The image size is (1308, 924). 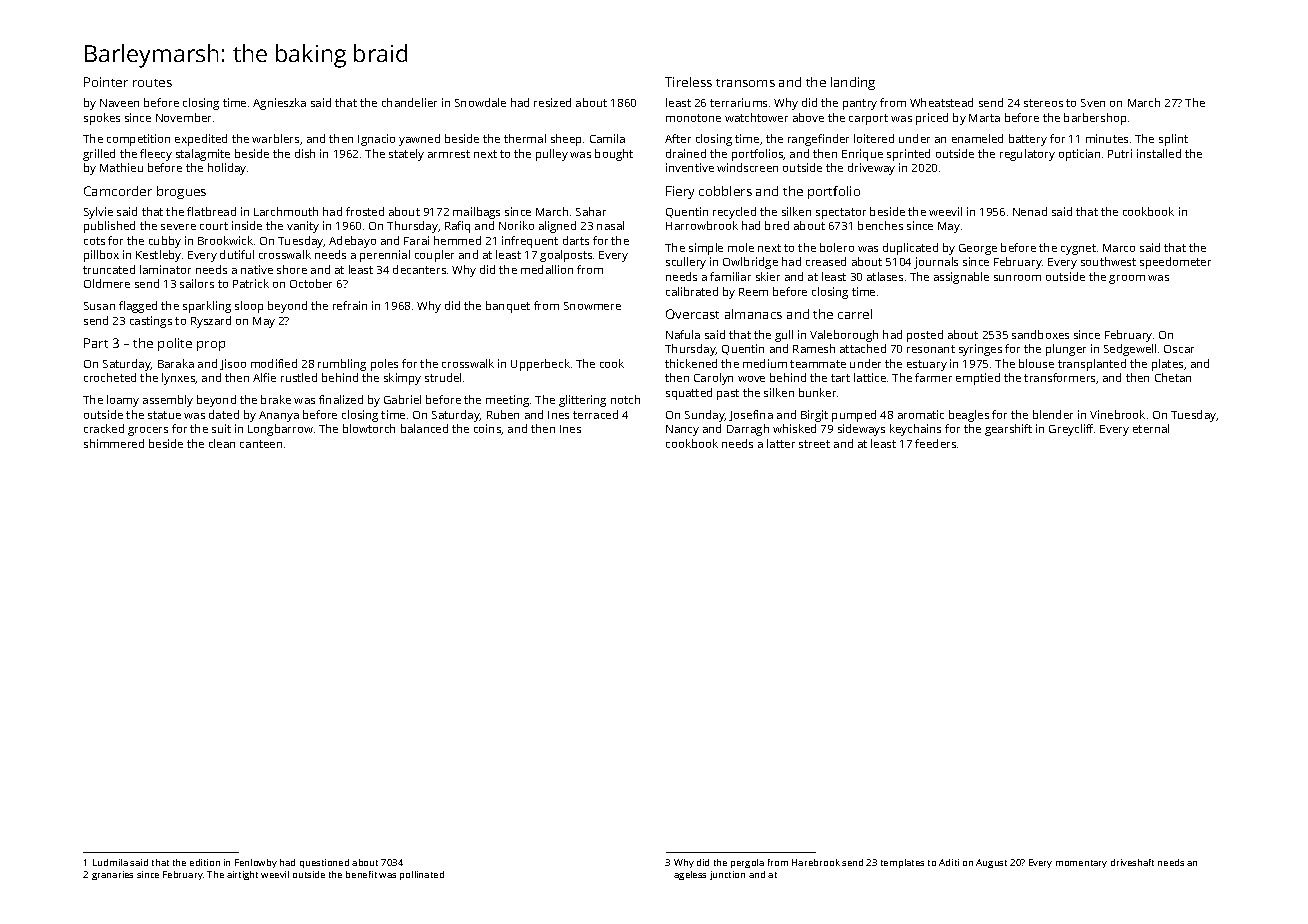 I want to click on Ludmila, so click(x=110, y=862).
